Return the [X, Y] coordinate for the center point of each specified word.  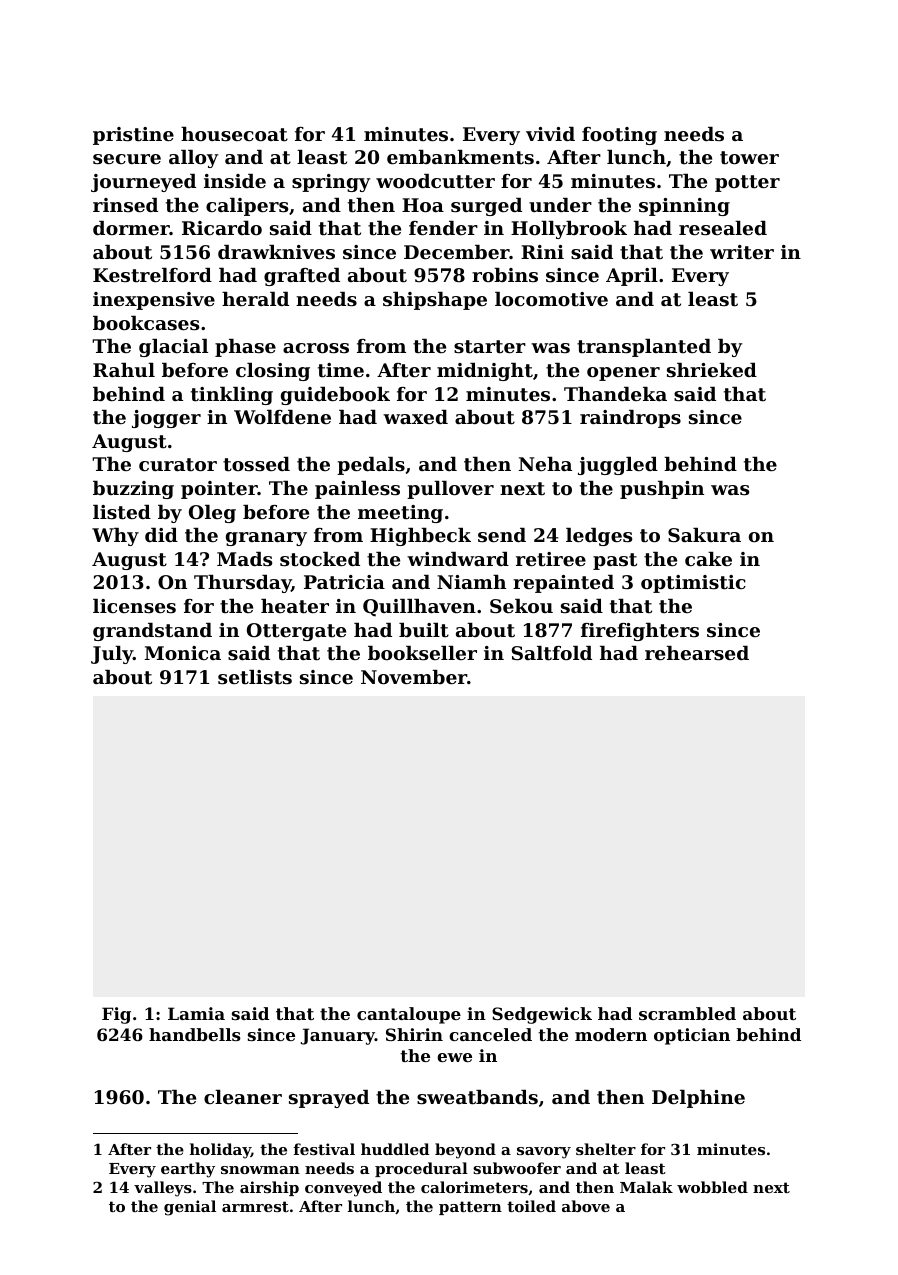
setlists [255, 677]
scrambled [687, 1013]
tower [749, 158]
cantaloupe [409, 1015]
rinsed [125, 205]
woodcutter [435, 181]
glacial [173, 348]
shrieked [712, 370]
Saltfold [552, 653]
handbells [195, 1034]
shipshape [435, 301]
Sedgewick [542, 1015]
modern [611, 1034]
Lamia [196, 1013]
